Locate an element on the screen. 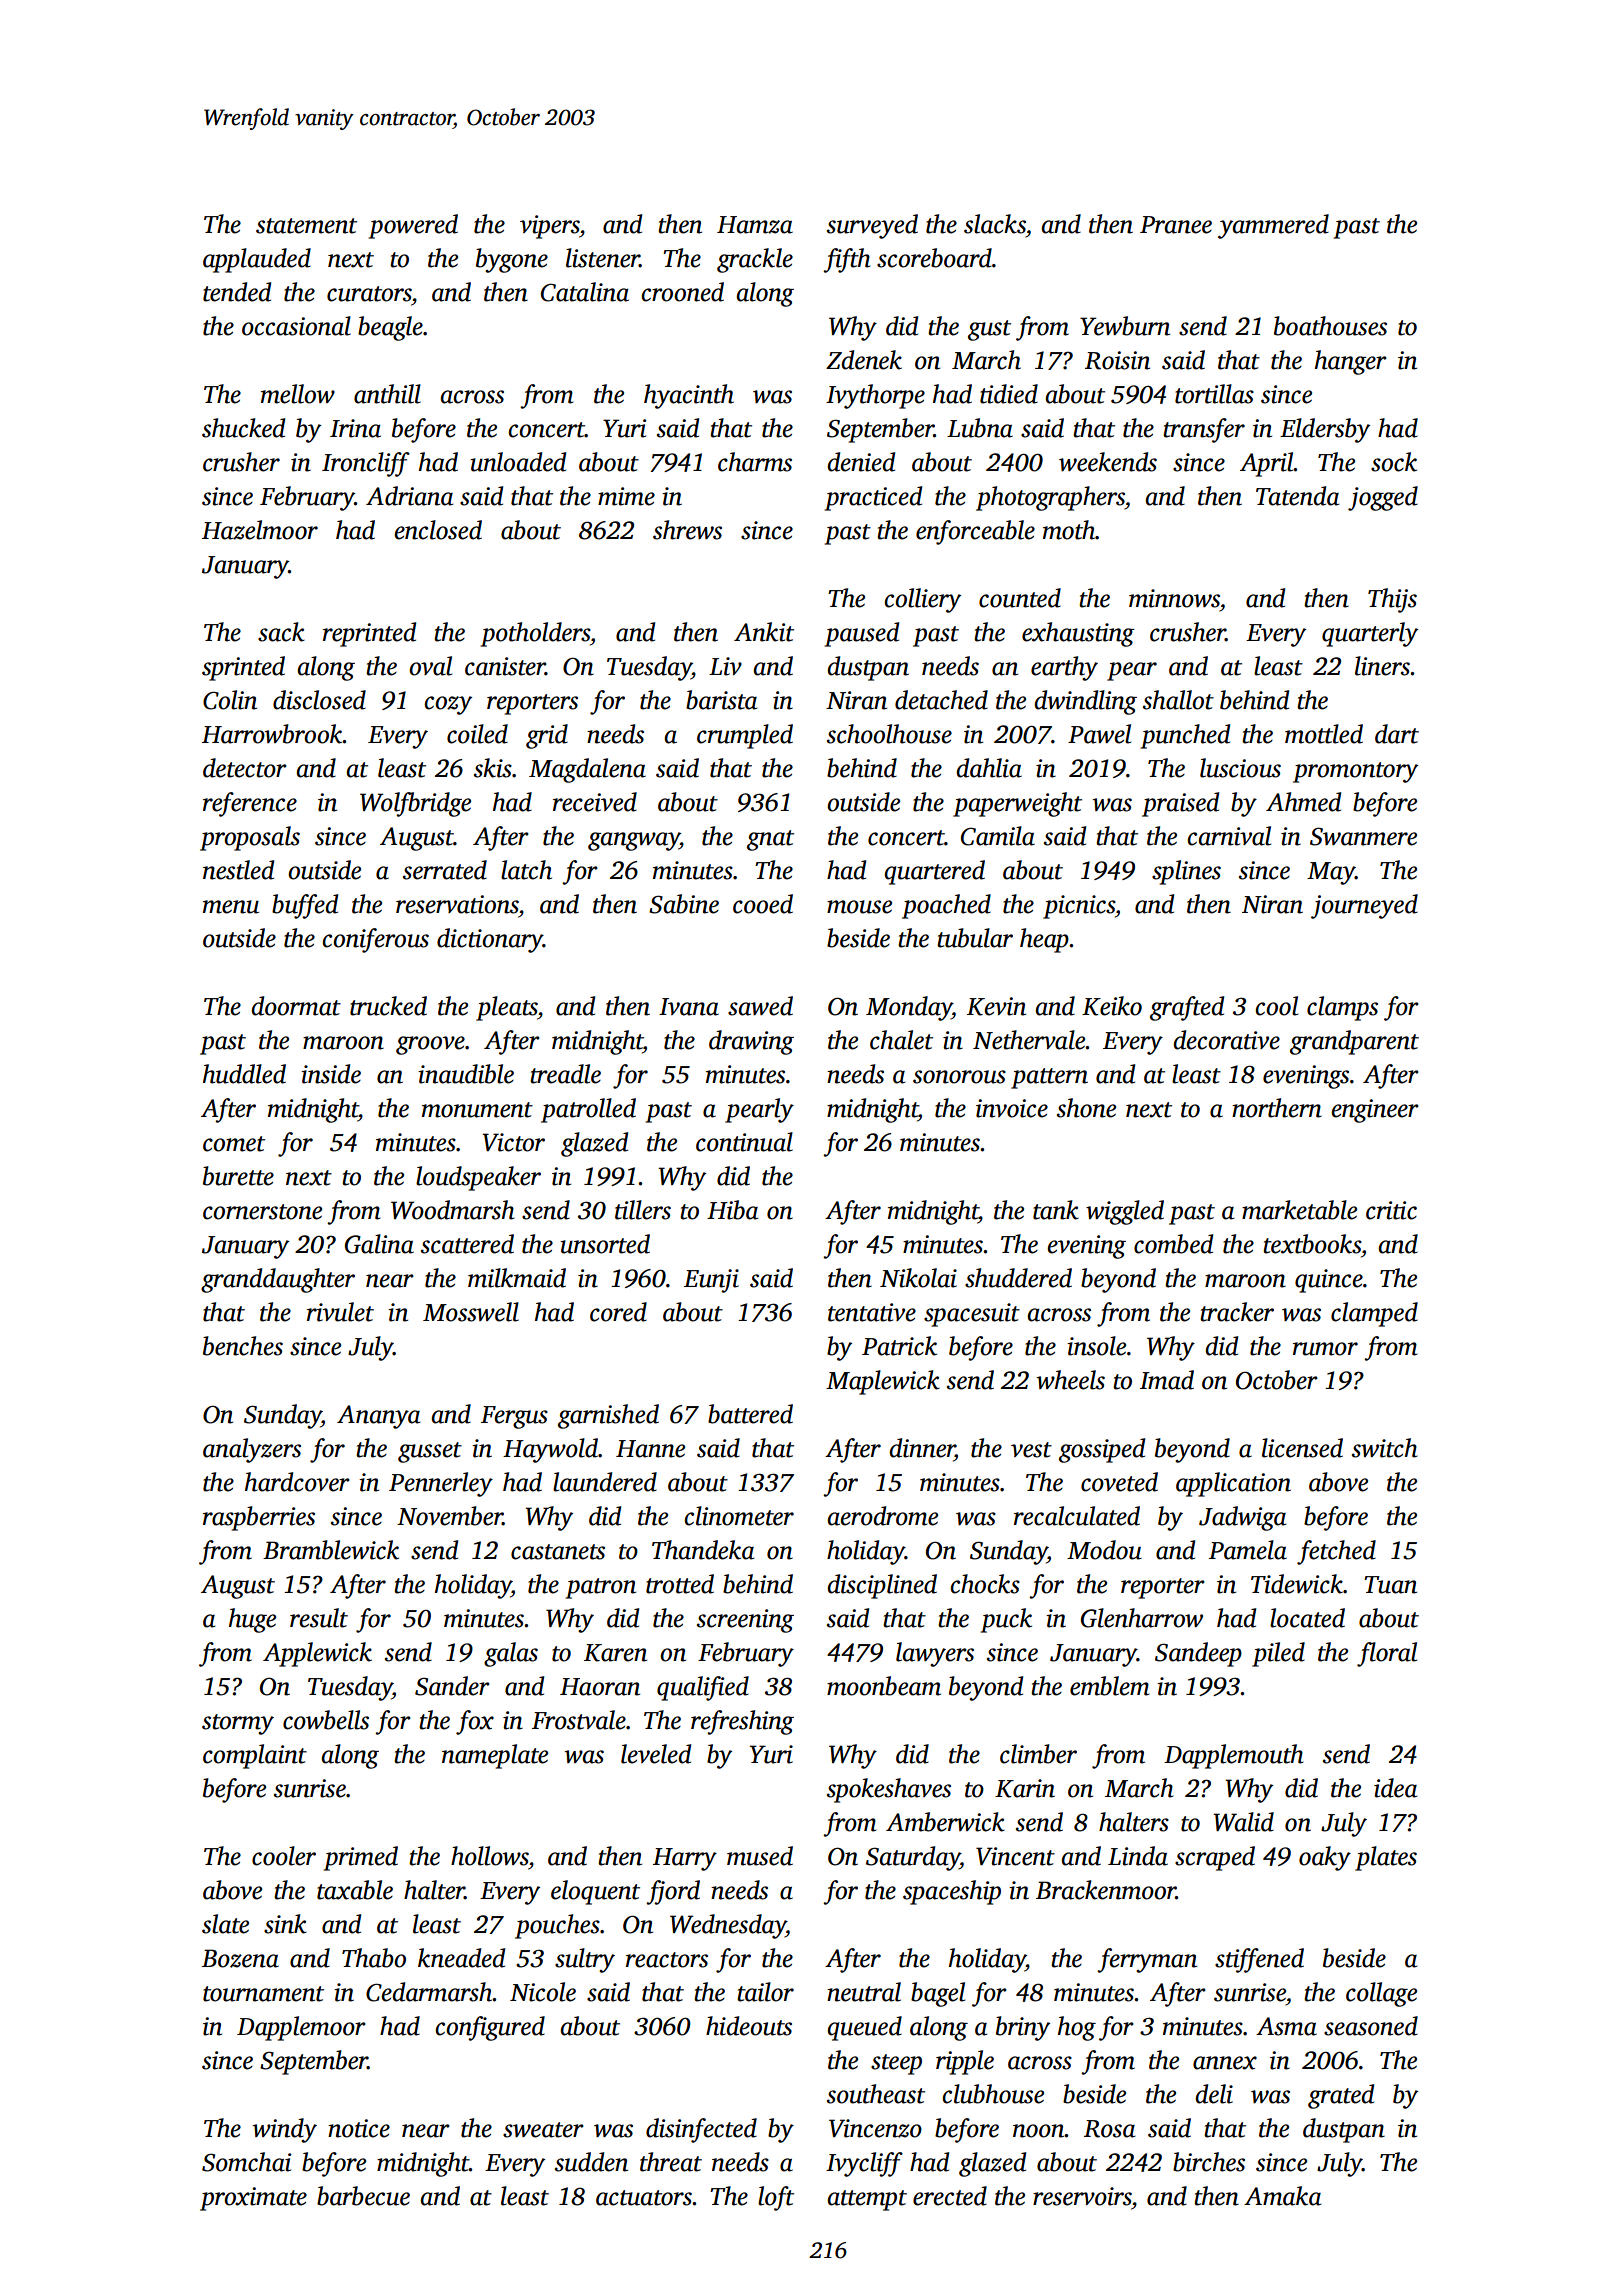  loft is located at coordinates (776, 2198).
